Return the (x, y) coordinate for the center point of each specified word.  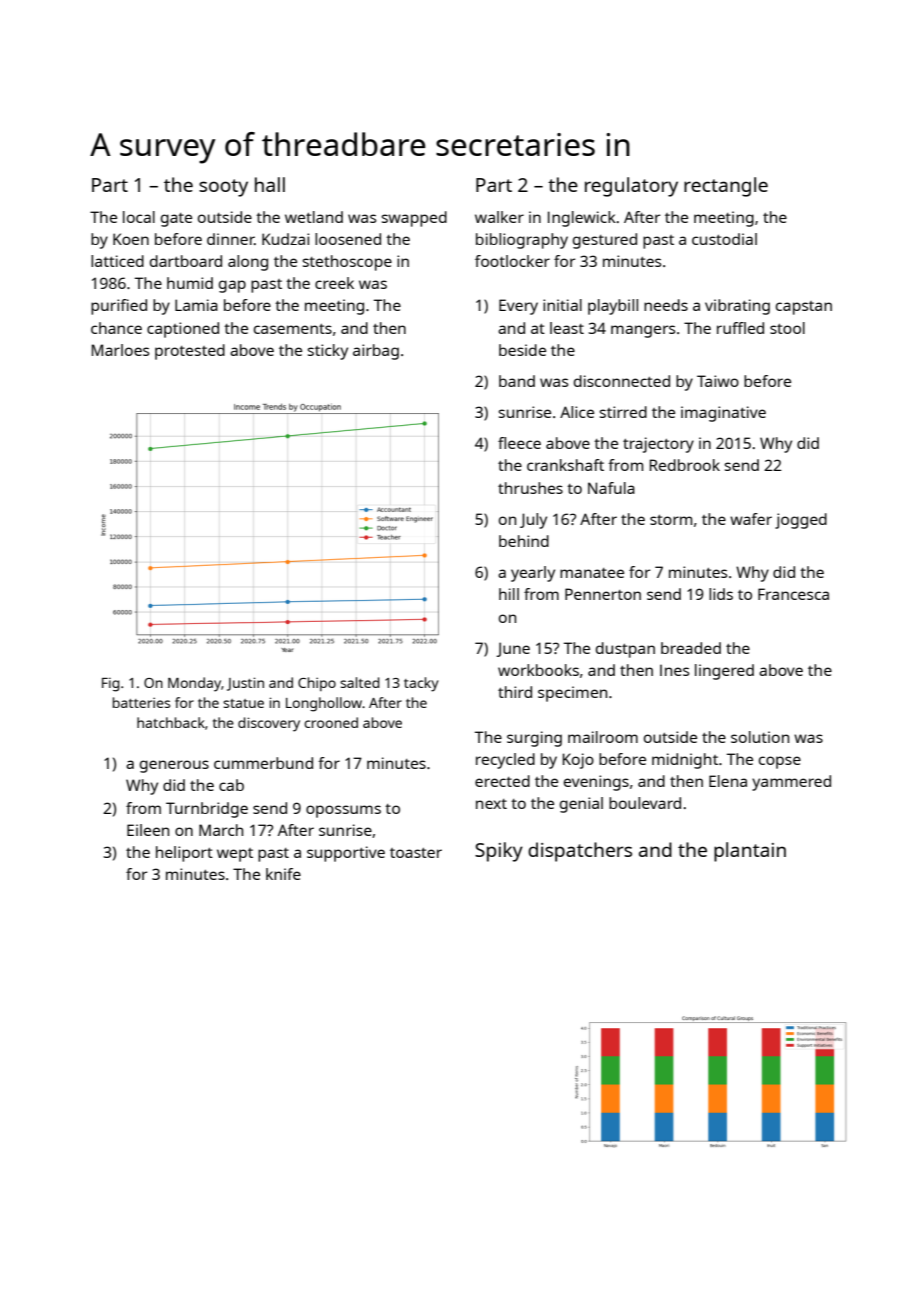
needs (666, 305)
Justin (245, 684)
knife (283, 874)
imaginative (723, 414)
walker (499, 217)
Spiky (499, 852)
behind (524, 541)
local (139, 217)
